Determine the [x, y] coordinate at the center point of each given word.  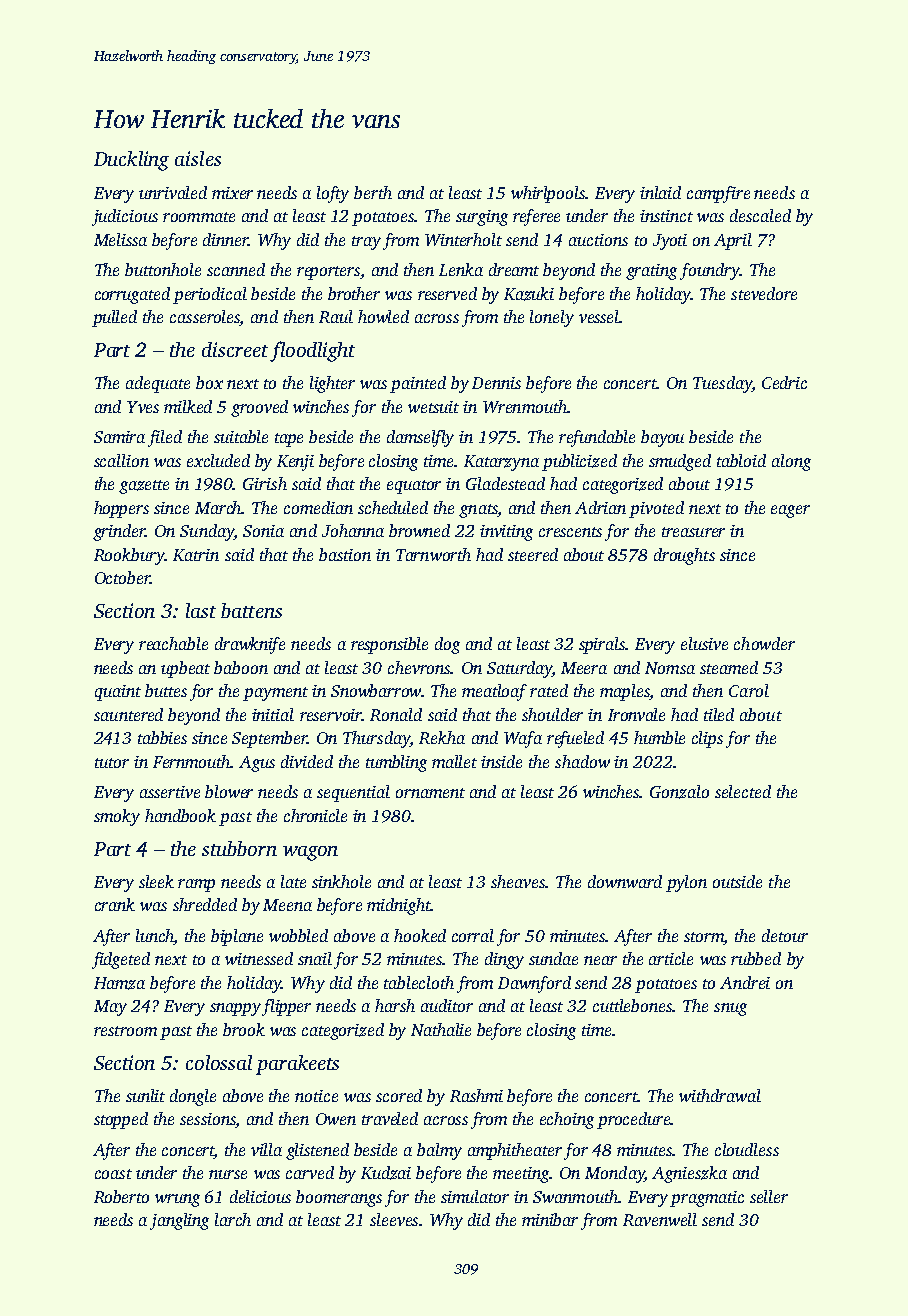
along [791, 462]
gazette [144, 487]
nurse [228, 1174]
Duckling [131, 161]
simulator [475, 1196]
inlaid [660, 192]
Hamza [119, 983]
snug [730, 1009]
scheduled [393, 507]
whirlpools [548, 194]
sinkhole [341, 881]
